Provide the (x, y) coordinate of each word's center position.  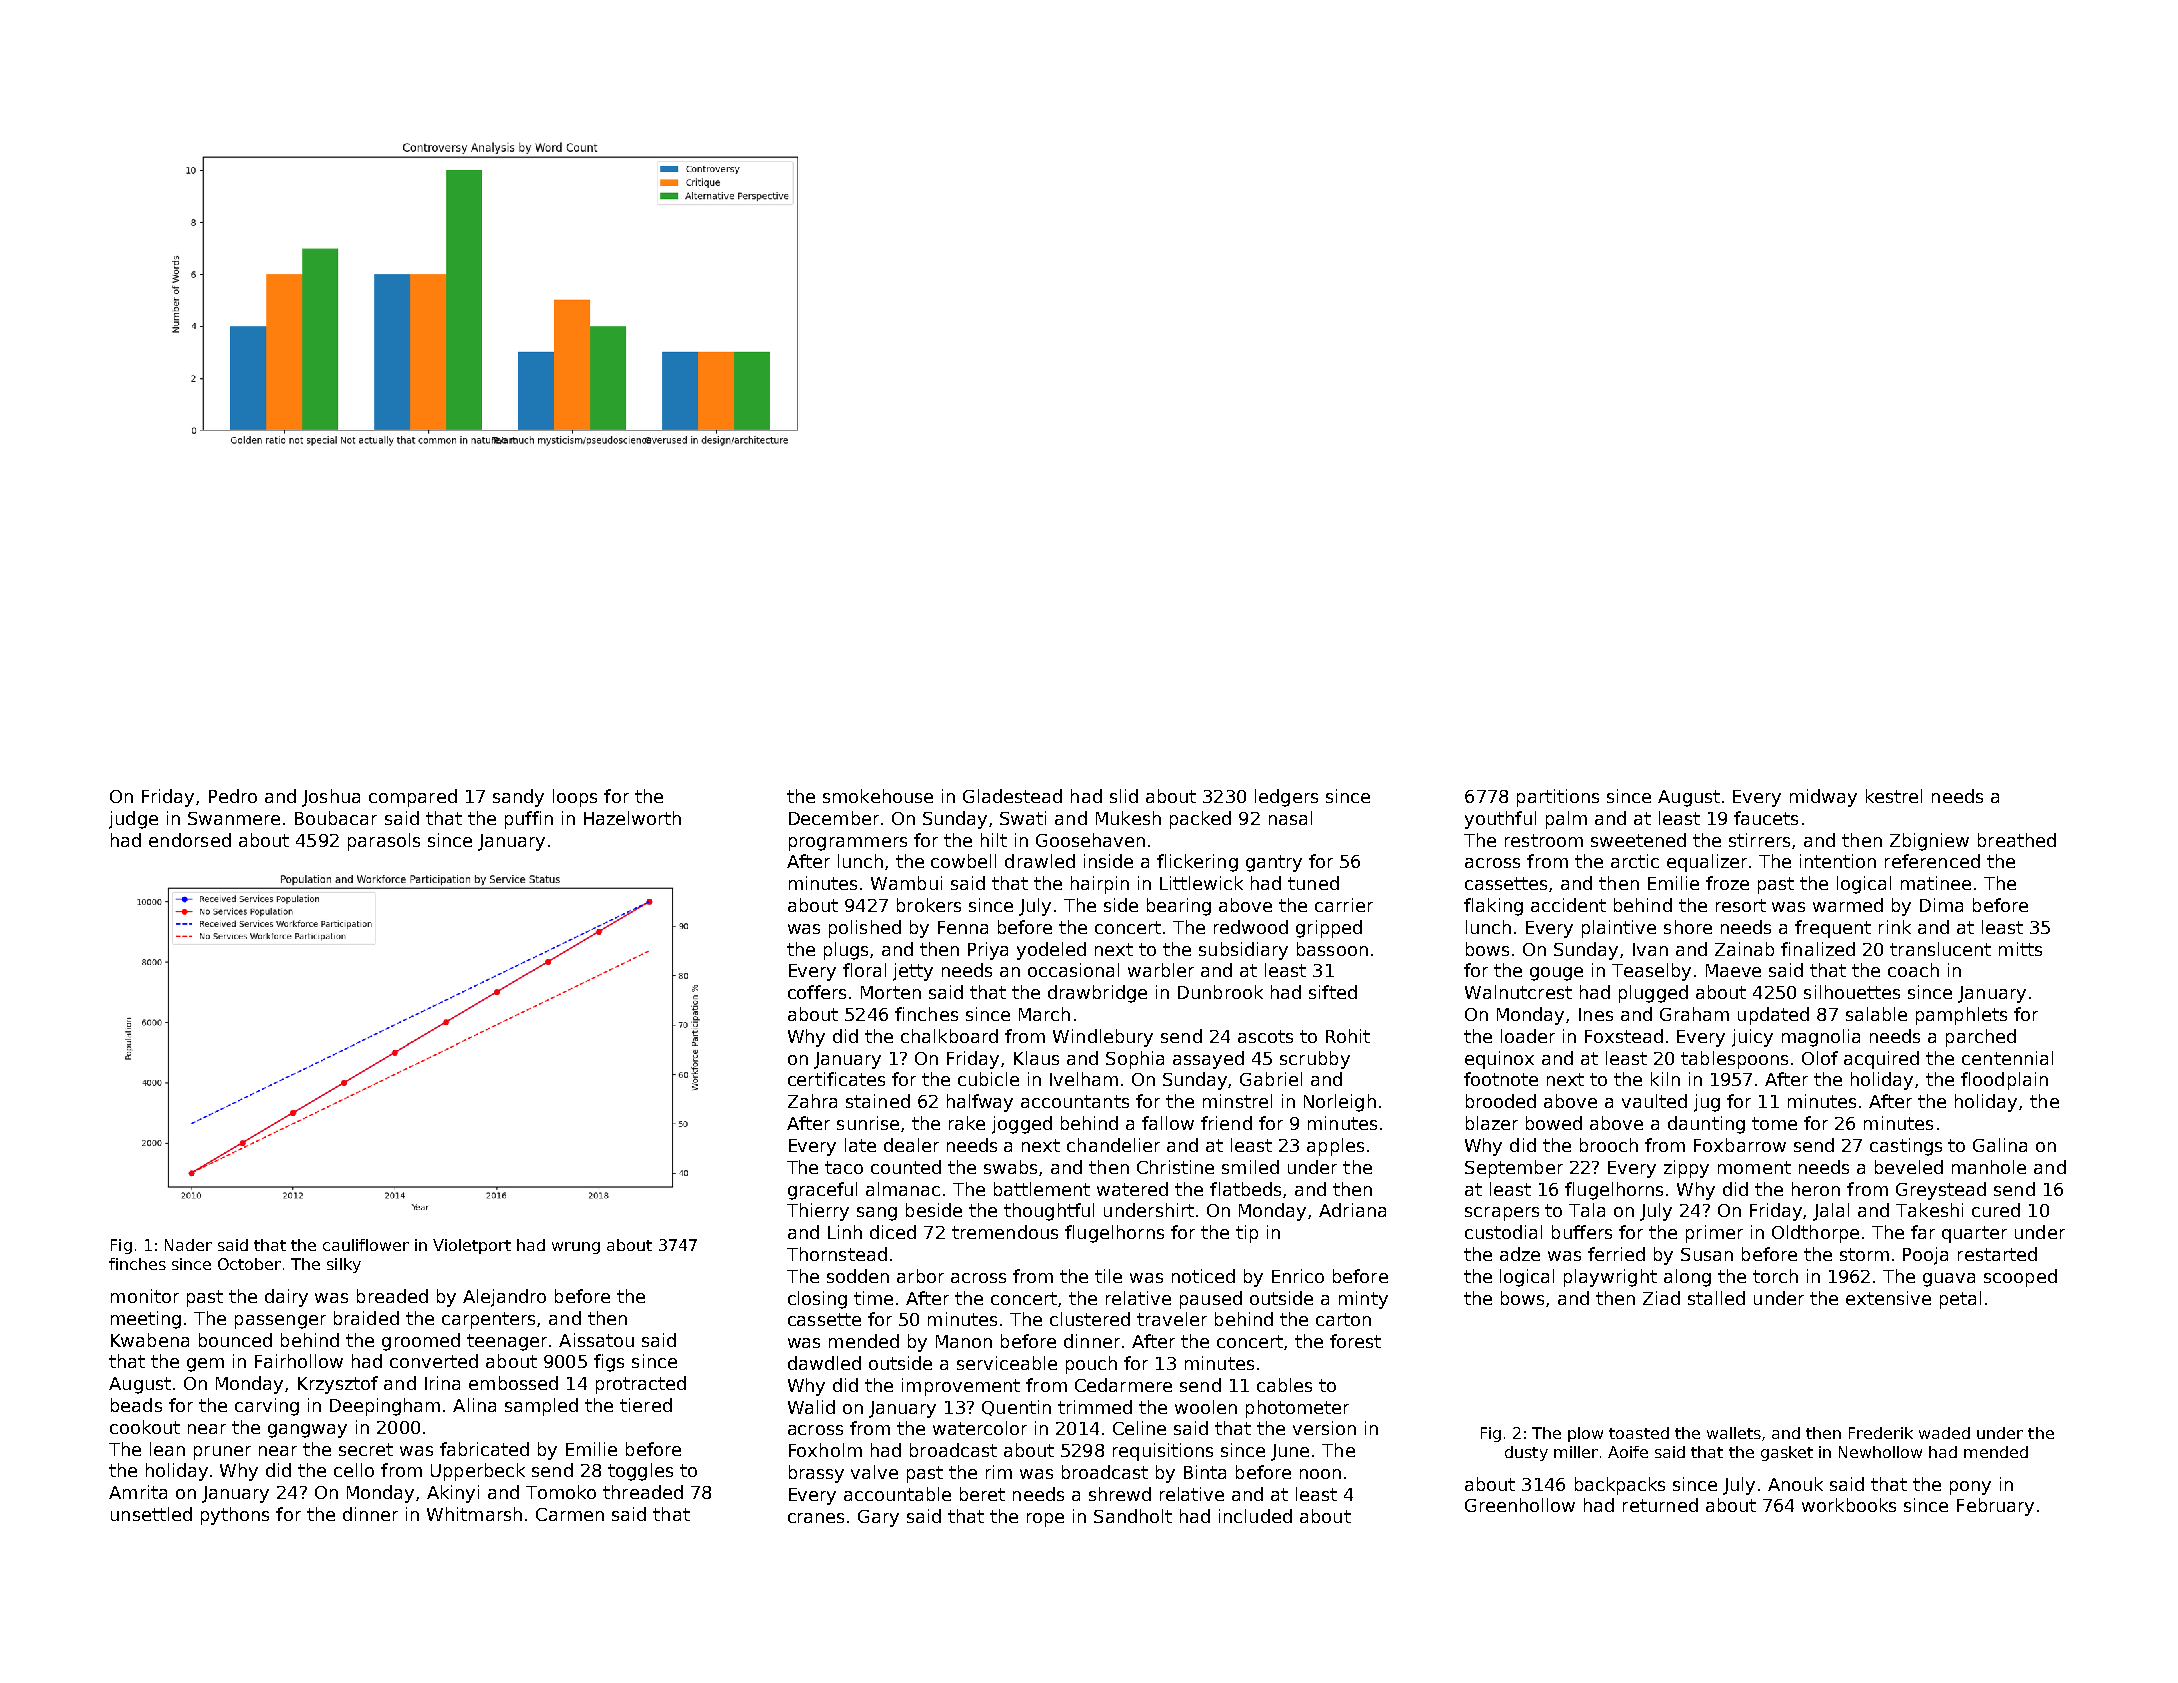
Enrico (1298, 1276)
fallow (1168, 1123)
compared (413, 798)
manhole (1989, 1167)
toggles (640, 1472)
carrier (1344, 905)
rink (1895, 927)
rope (1045, 1520)
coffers (817, 992)
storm (1864, 1254)
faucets (1766, 818)
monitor (145, 1296)
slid (1124, 796)
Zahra (812, 1101)
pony (1970, 1488)
